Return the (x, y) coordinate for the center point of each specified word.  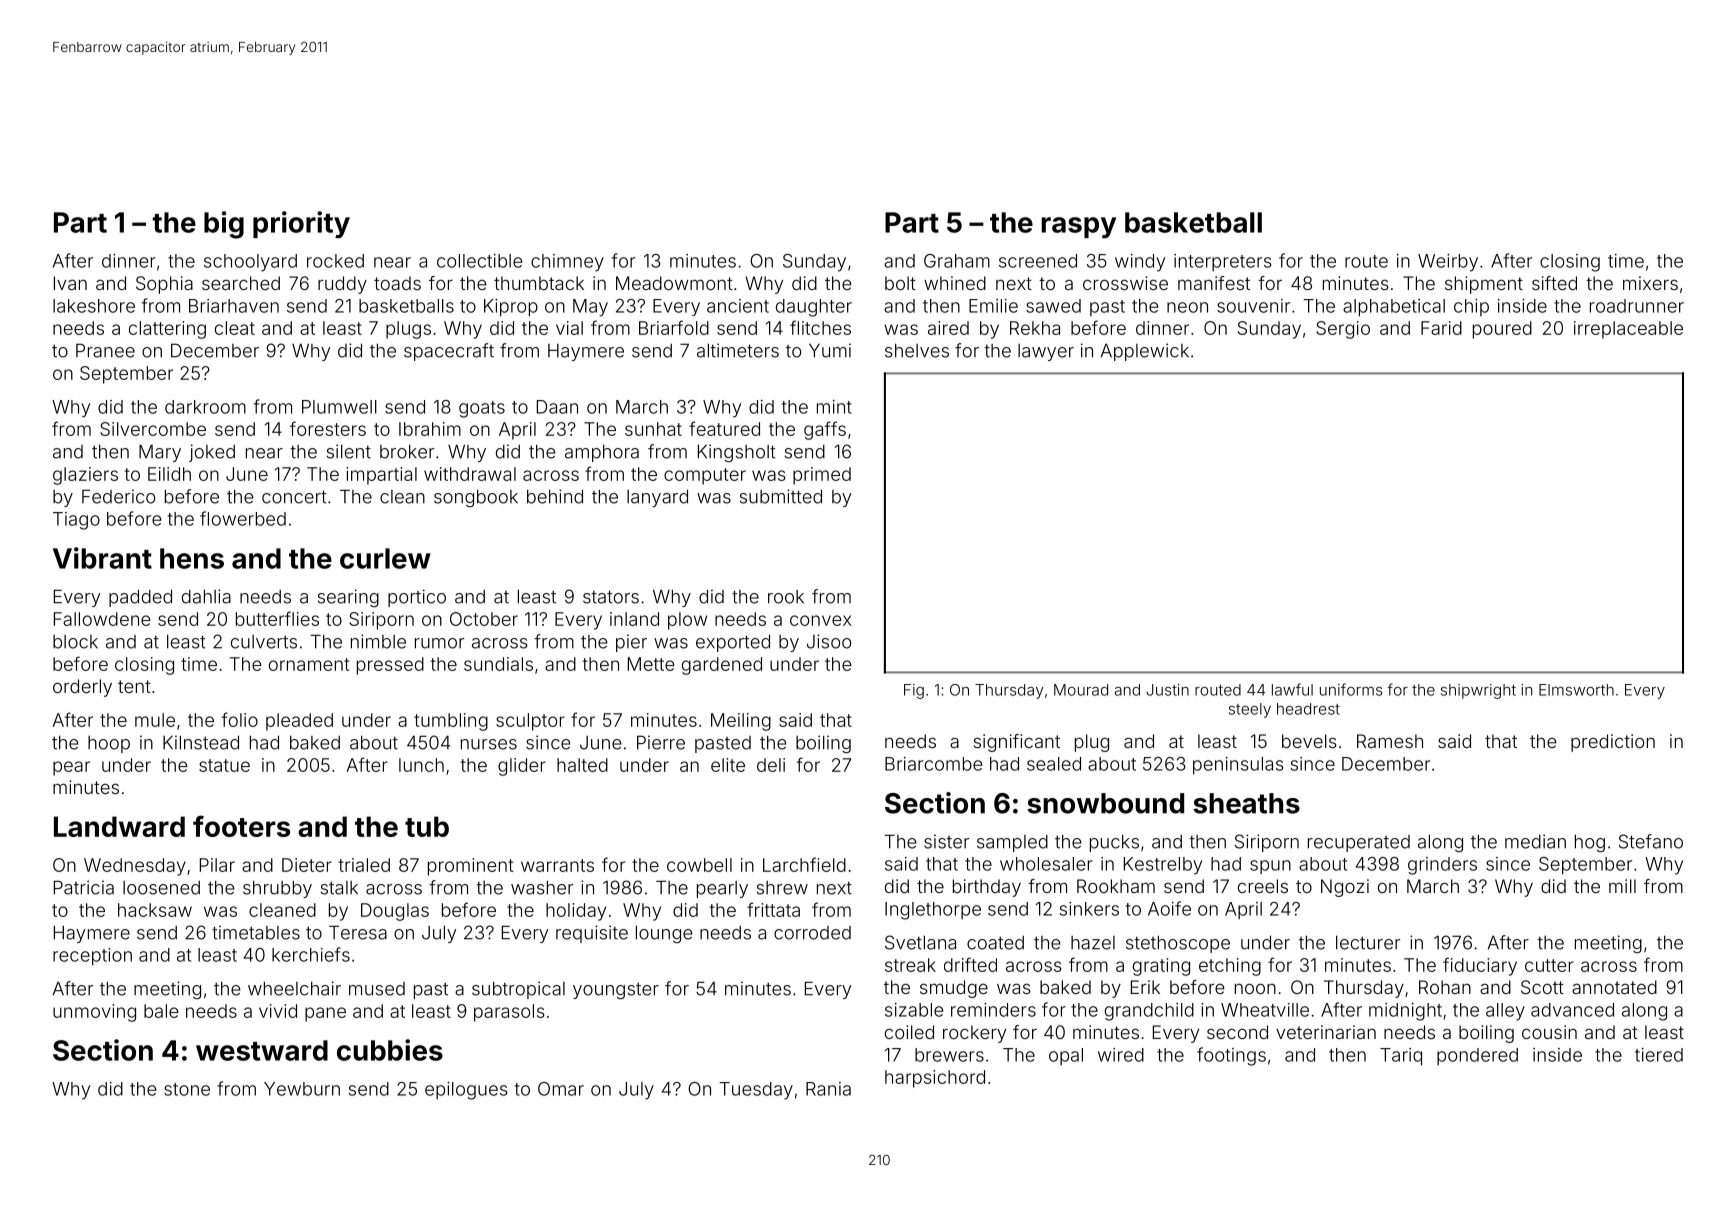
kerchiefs (311, 954)
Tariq (1401, 1057)
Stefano (1651, 841)
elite (728, 765)
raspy (1078, 227)
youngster (616, 990)
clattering (167, 330)
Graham (957, 261)
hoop (109, 744)
